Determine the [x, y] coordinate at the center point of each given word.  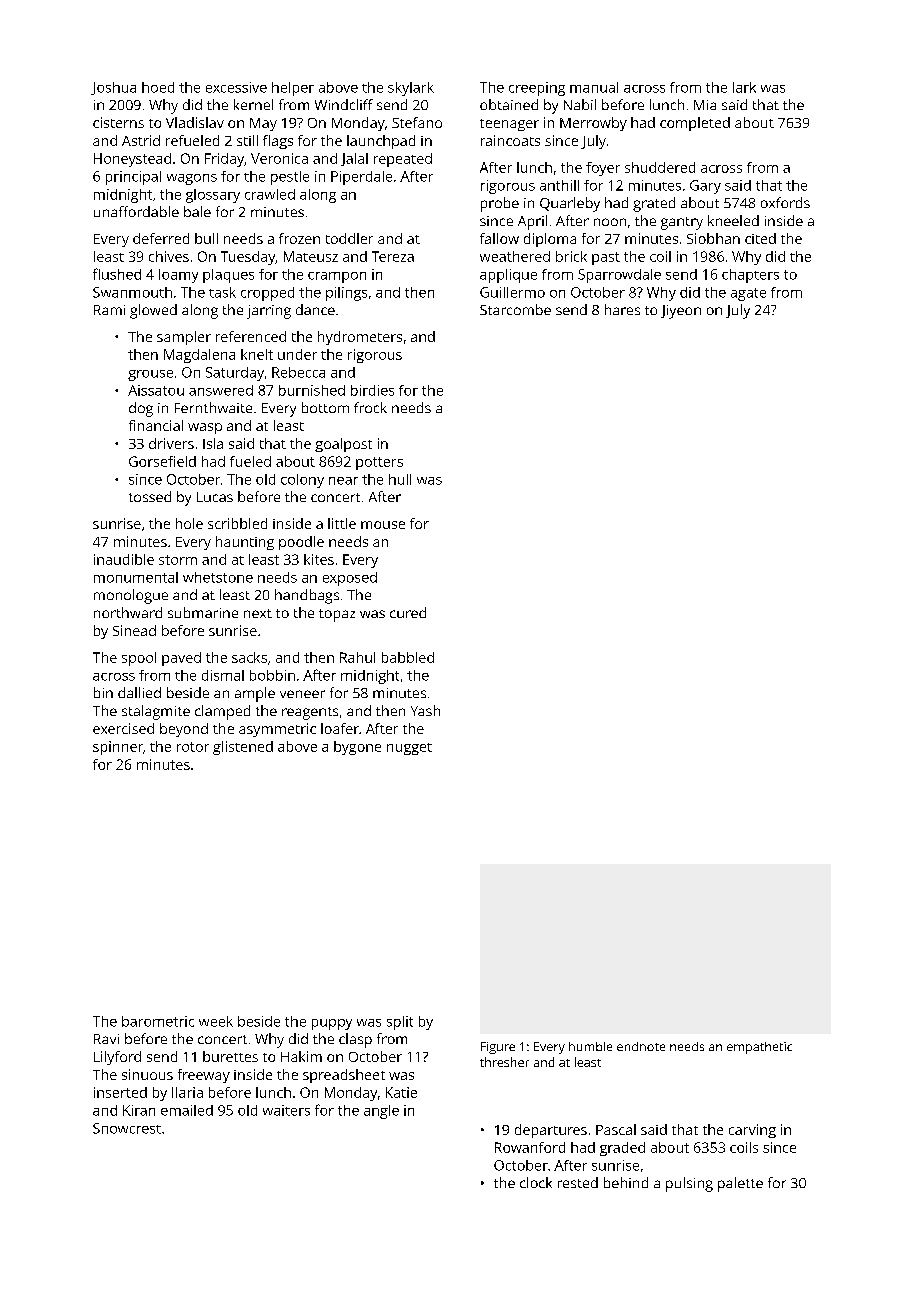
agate [748, 294]
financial [156, 425]
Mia [705, 105]
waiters [286, 1110]
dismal [223, 675]
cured [408, 612]
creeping [537, 89]
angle [381, 1112]
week [216, 1021]
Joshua [113, 88]
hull [400, 479]
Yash [425, 710]
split [400, 1023]
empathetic [759, 1048]
